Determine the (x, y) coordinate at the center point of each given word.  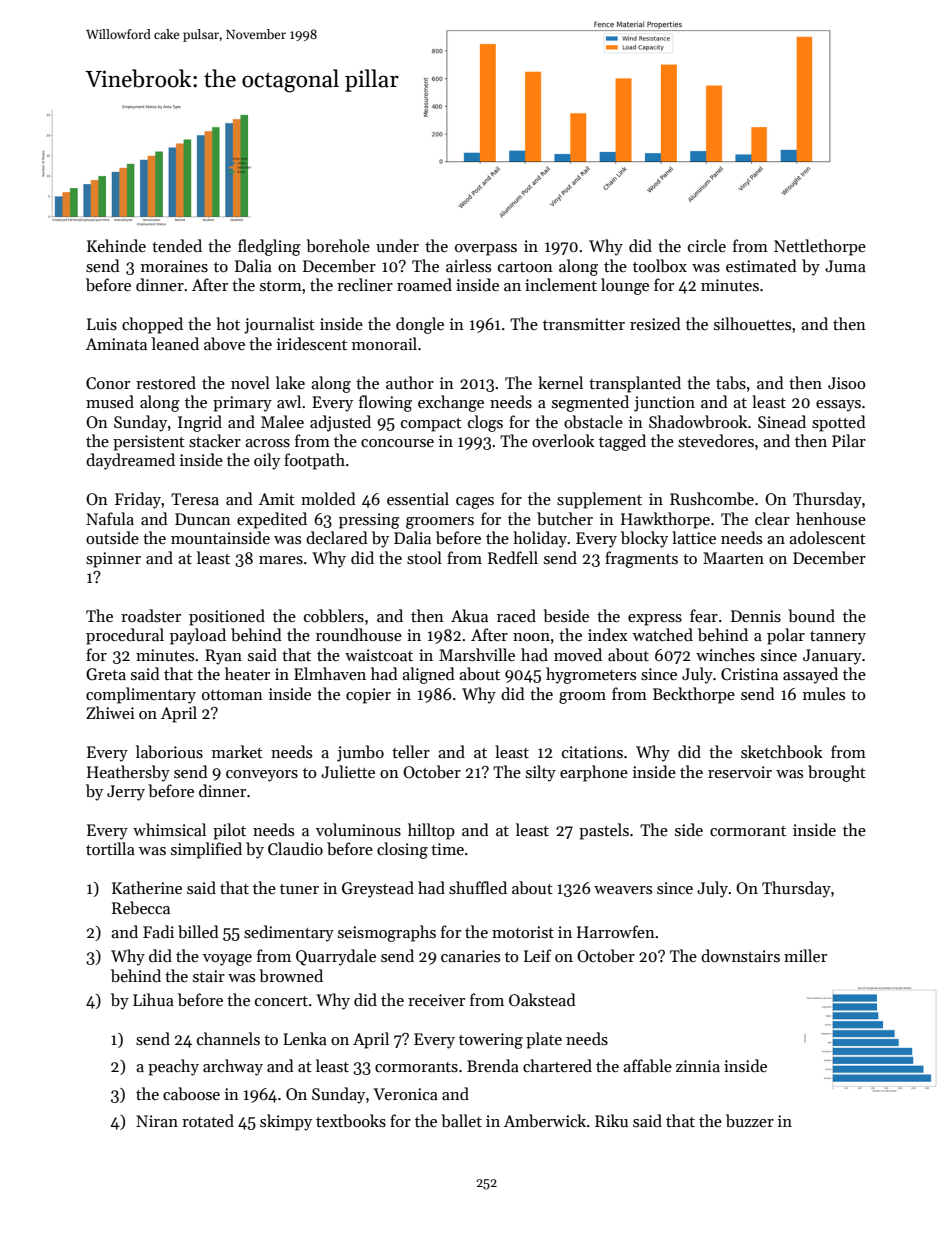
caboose (191, 1094)
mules (824, 693)
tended (177, 245)
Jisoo (847, 383)
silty (541, 773)
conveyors (262, 776)
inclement (561, 284)
